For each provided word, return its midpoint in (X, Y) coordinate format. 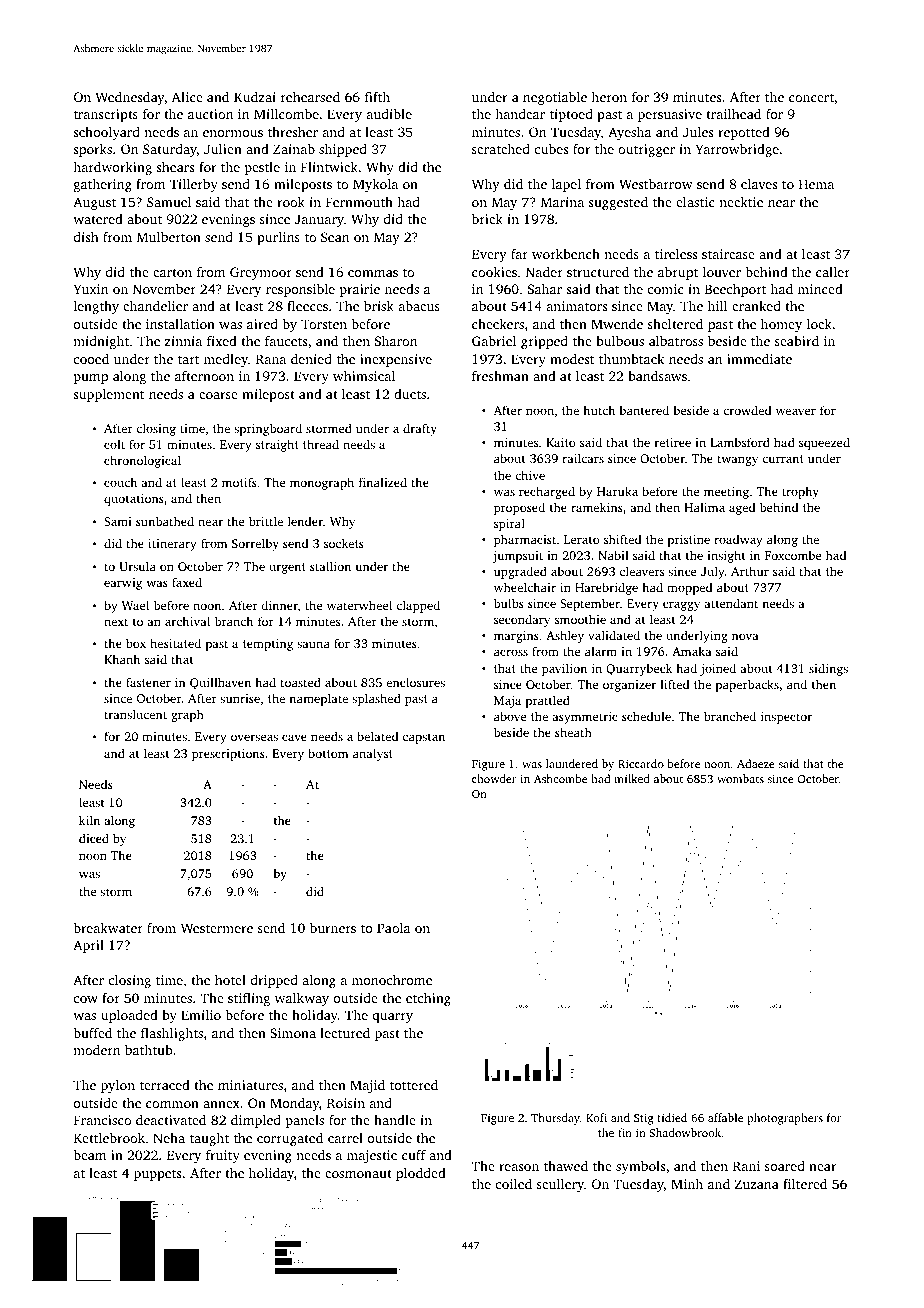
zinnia (183, 341)
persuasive (670, 115)
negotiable (555, 98)
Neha (169, 1138)
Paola (393, 928)
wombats (740, 778)
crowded (747, 410)
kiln (89, 820)
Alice (187, 97)
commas (373, 273)
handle (395, 1120)
